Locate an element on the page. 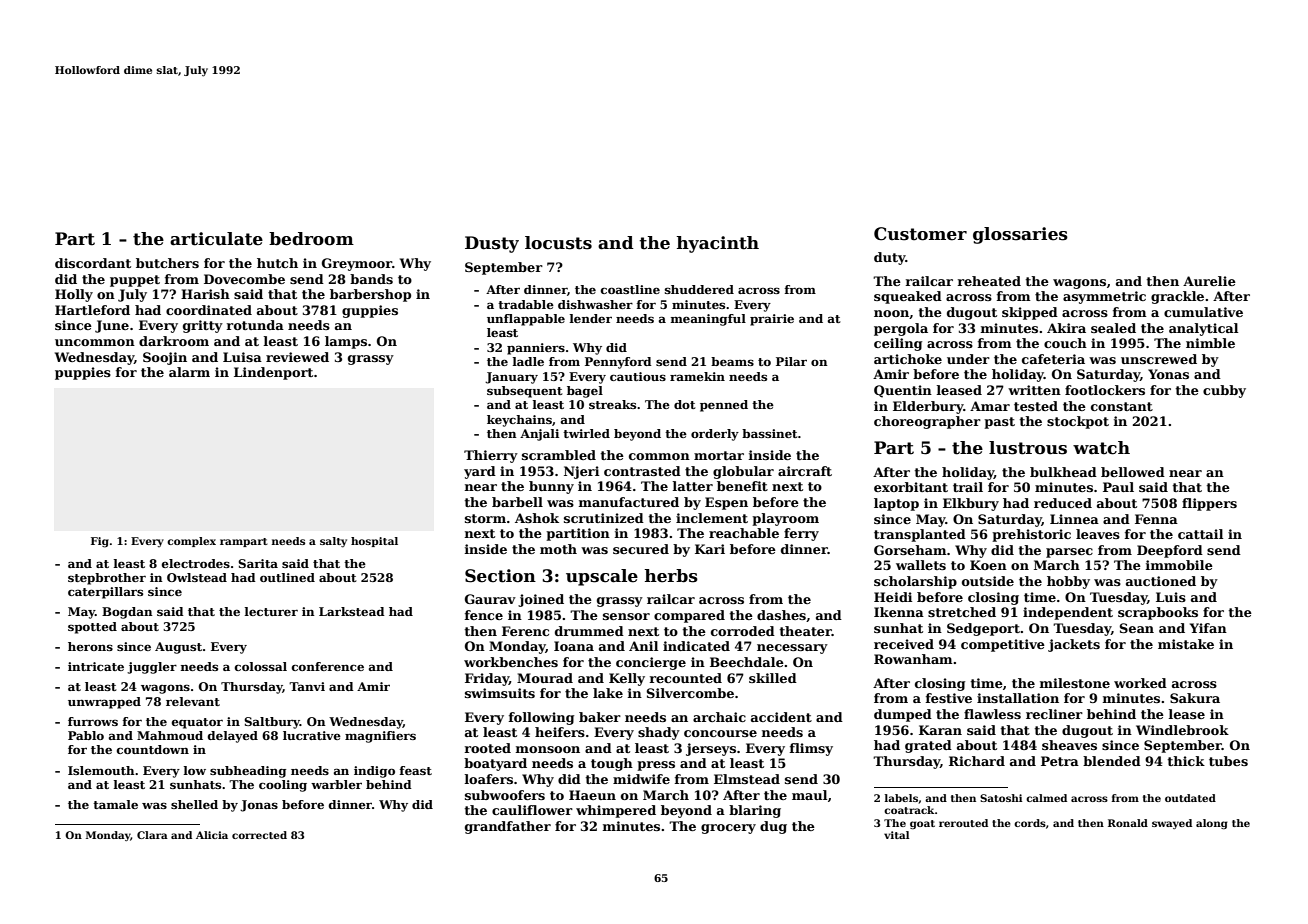 Image resolution: width=1308 pixels, height=924 pixels. auctioned is located at coordinates (1161, 581).
